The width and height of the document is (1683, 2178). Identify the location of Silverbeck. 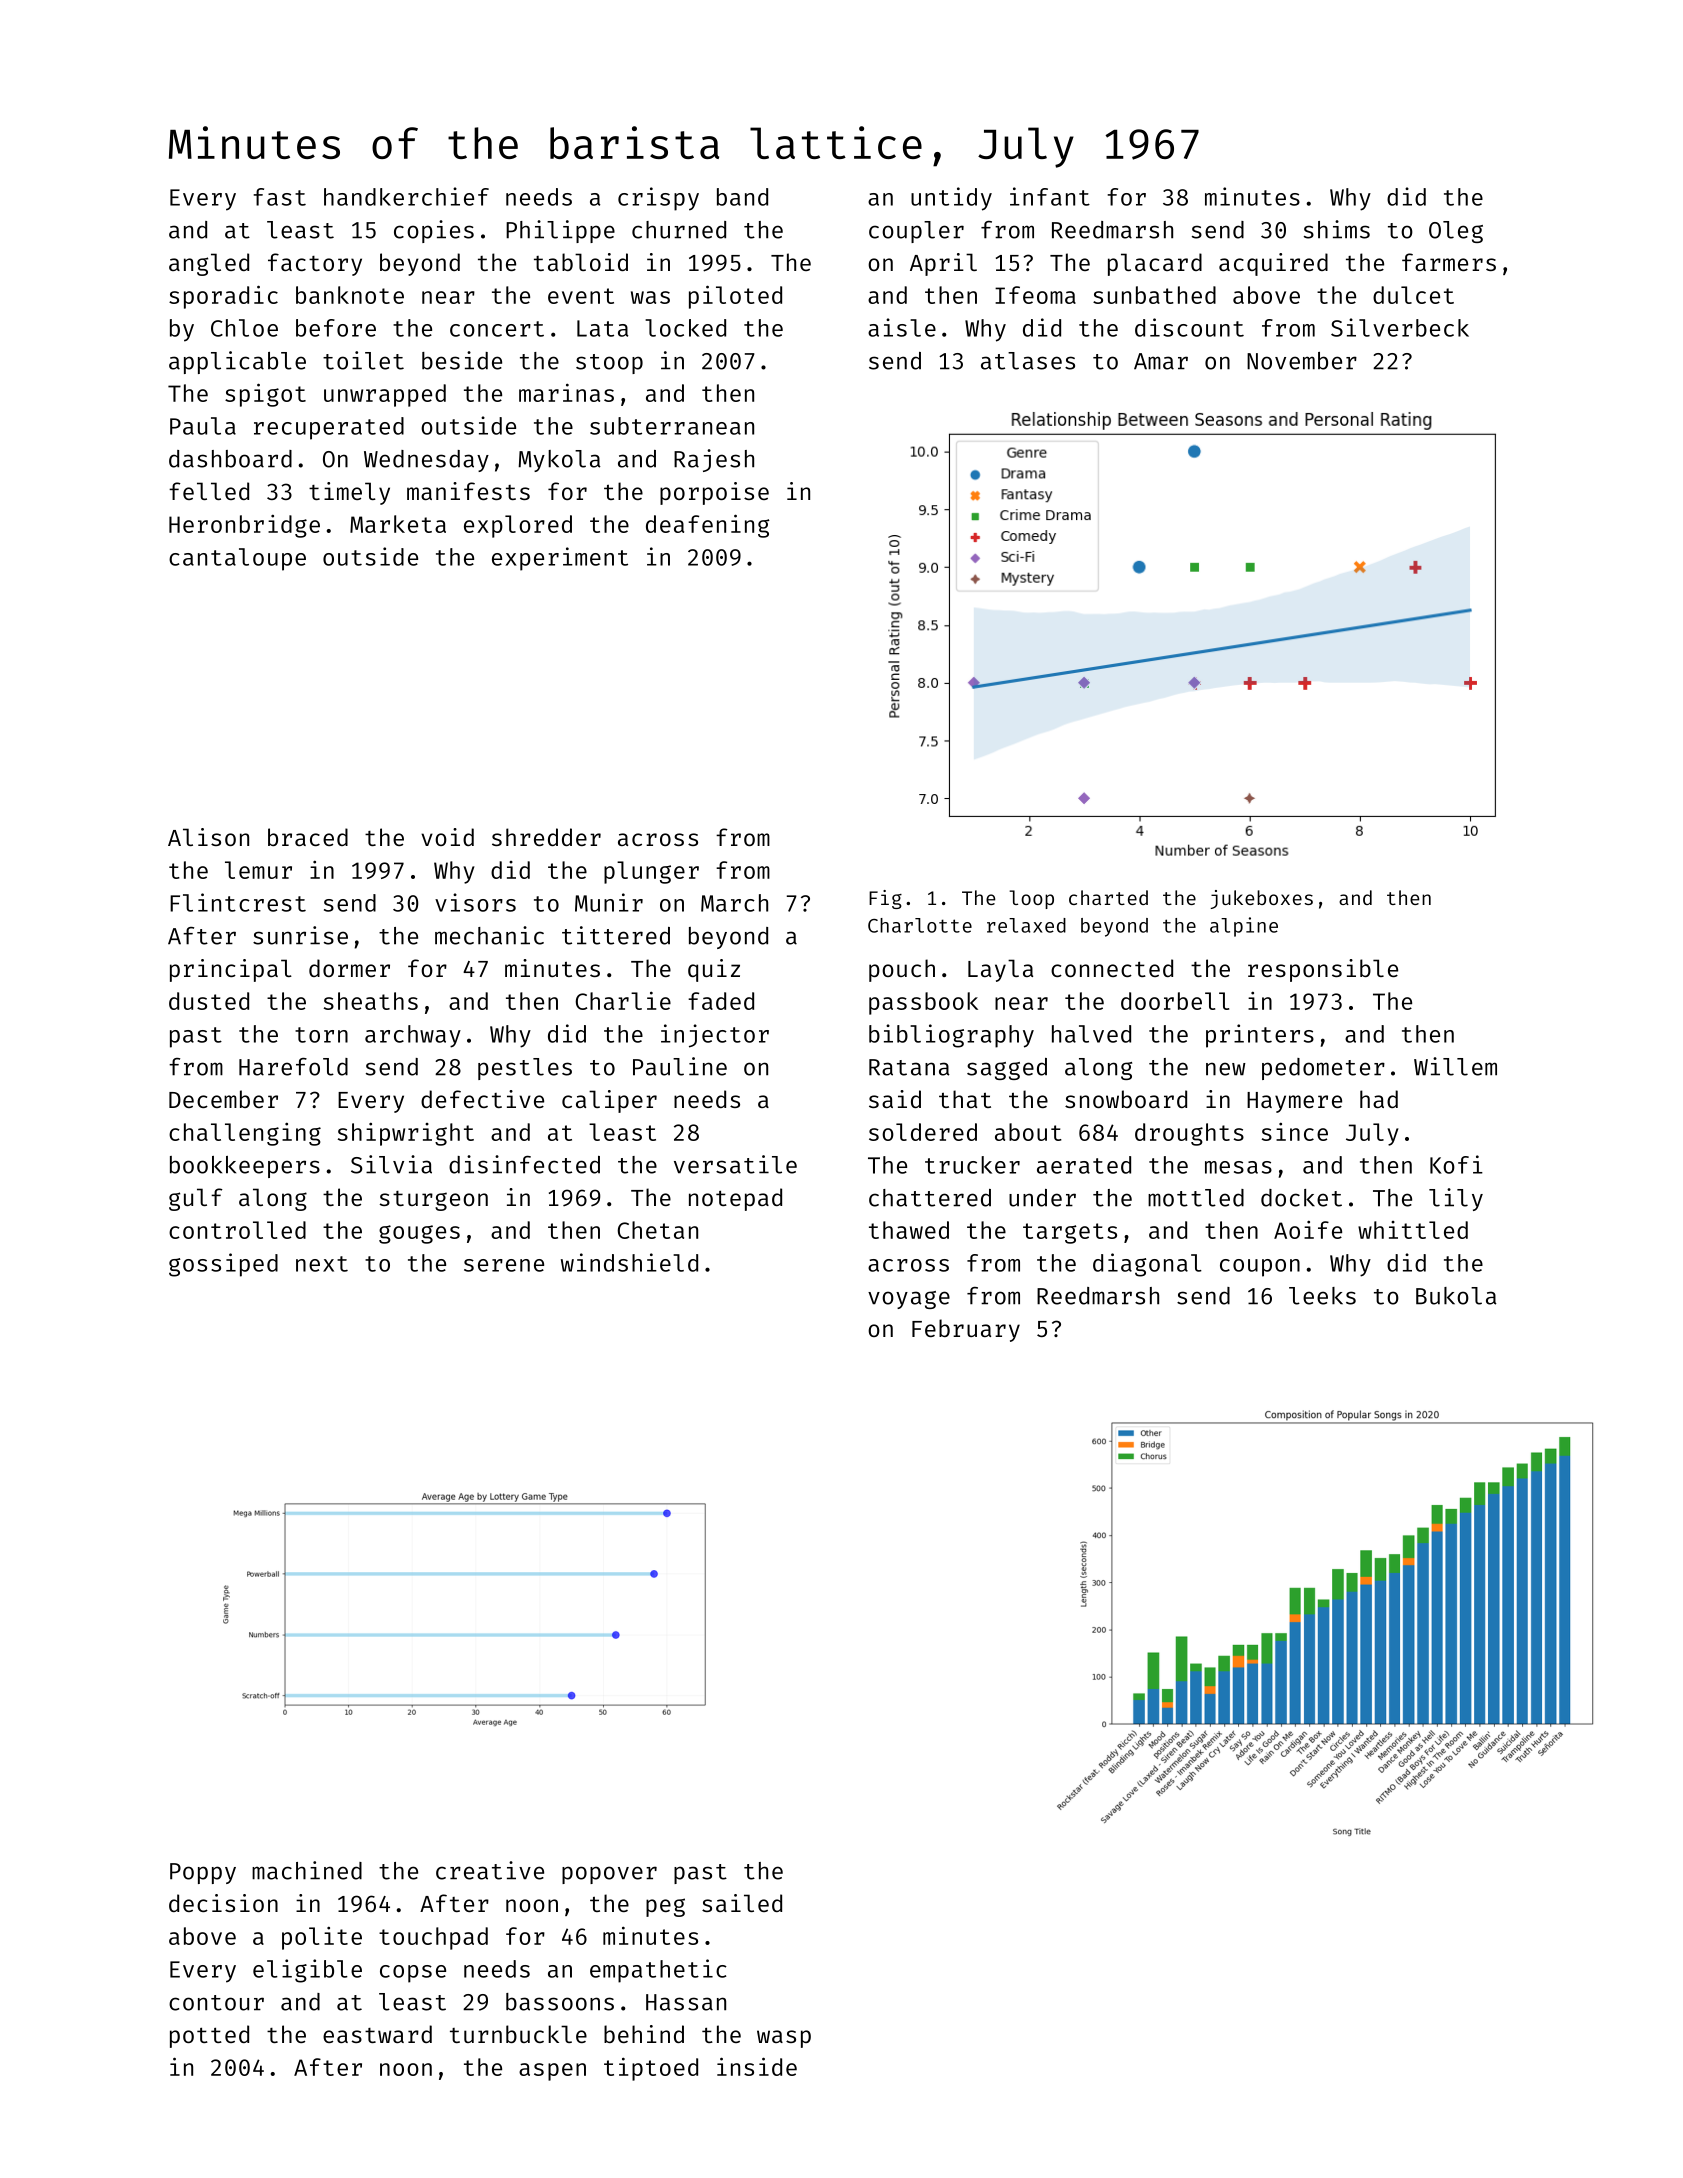
(1400, 327).
